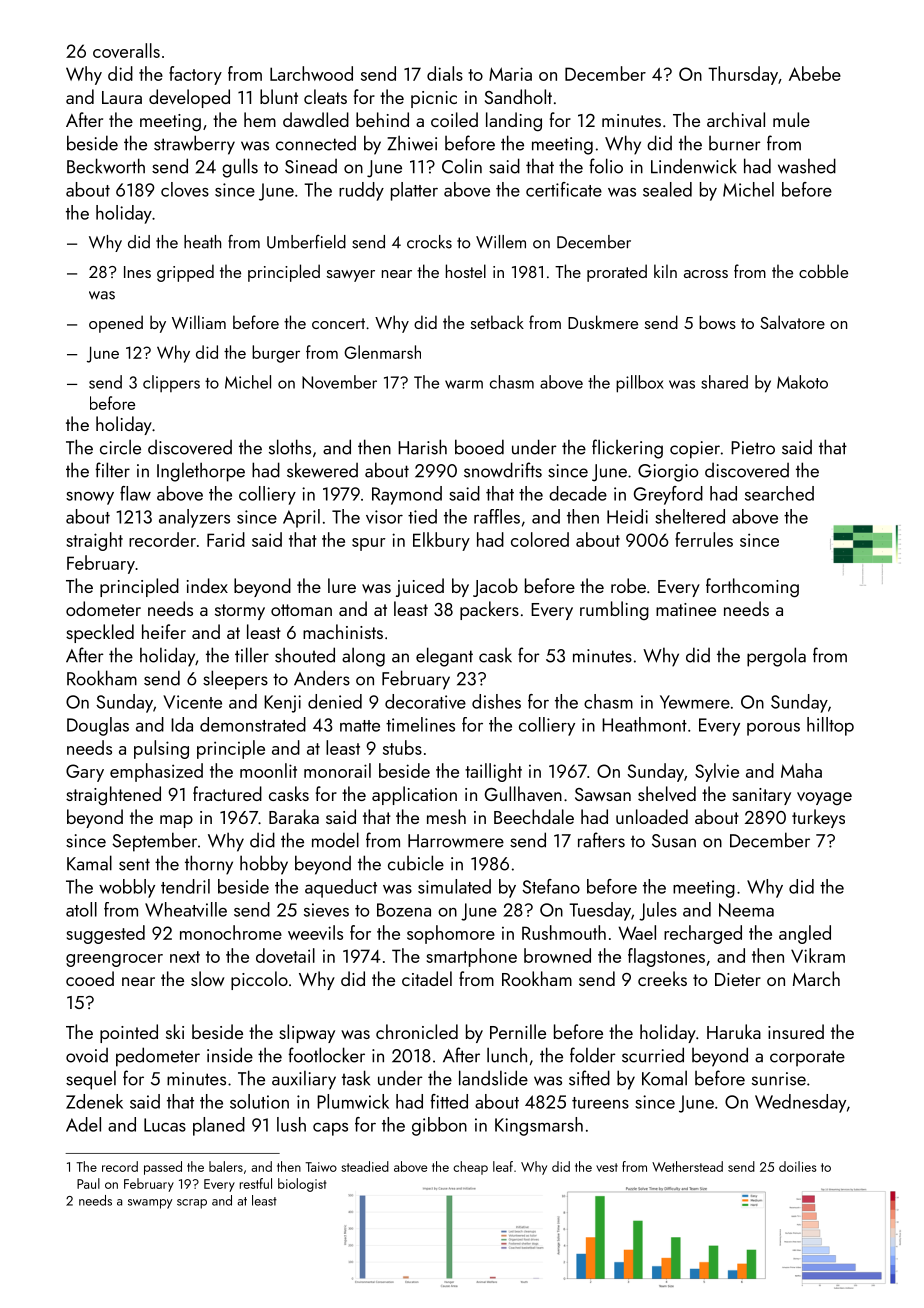 The height and width of the document is (1308, 924). Describe the element at coordinates (557, 955) in the document. I see `browned` at that location.
